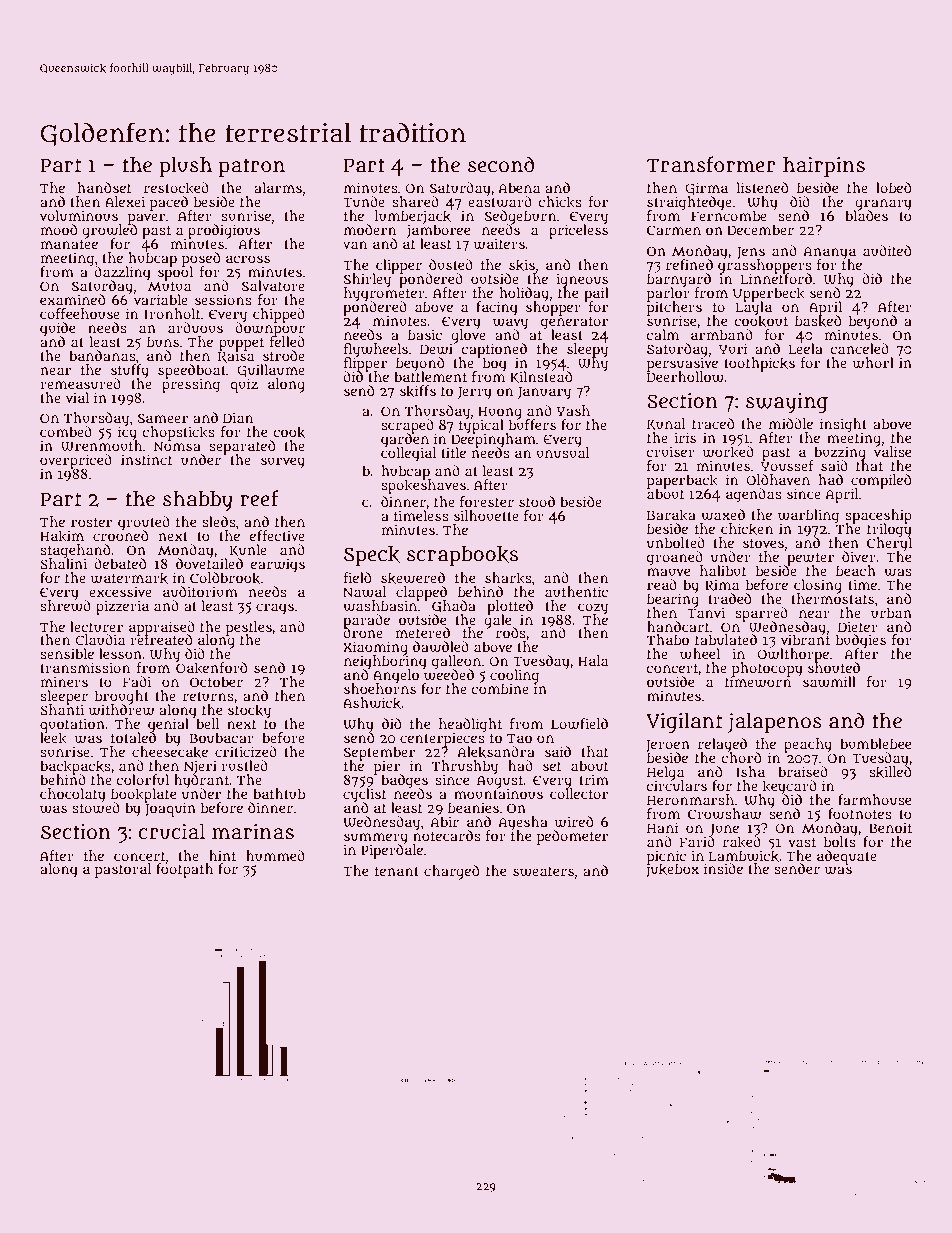  I want to click on blades, so click(866, 215).
